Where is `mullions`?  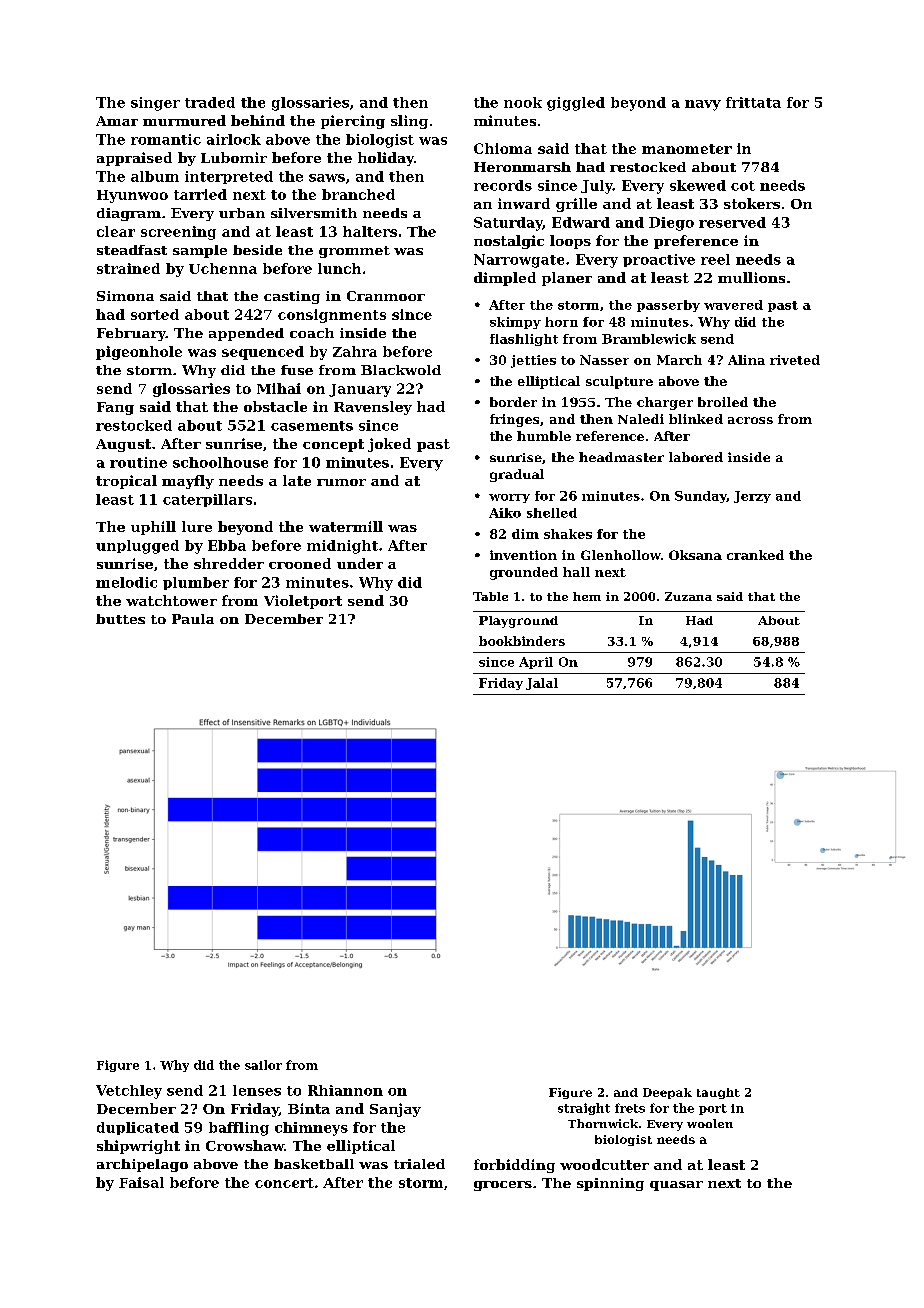
mullions is located at coordinates (751, 277).
